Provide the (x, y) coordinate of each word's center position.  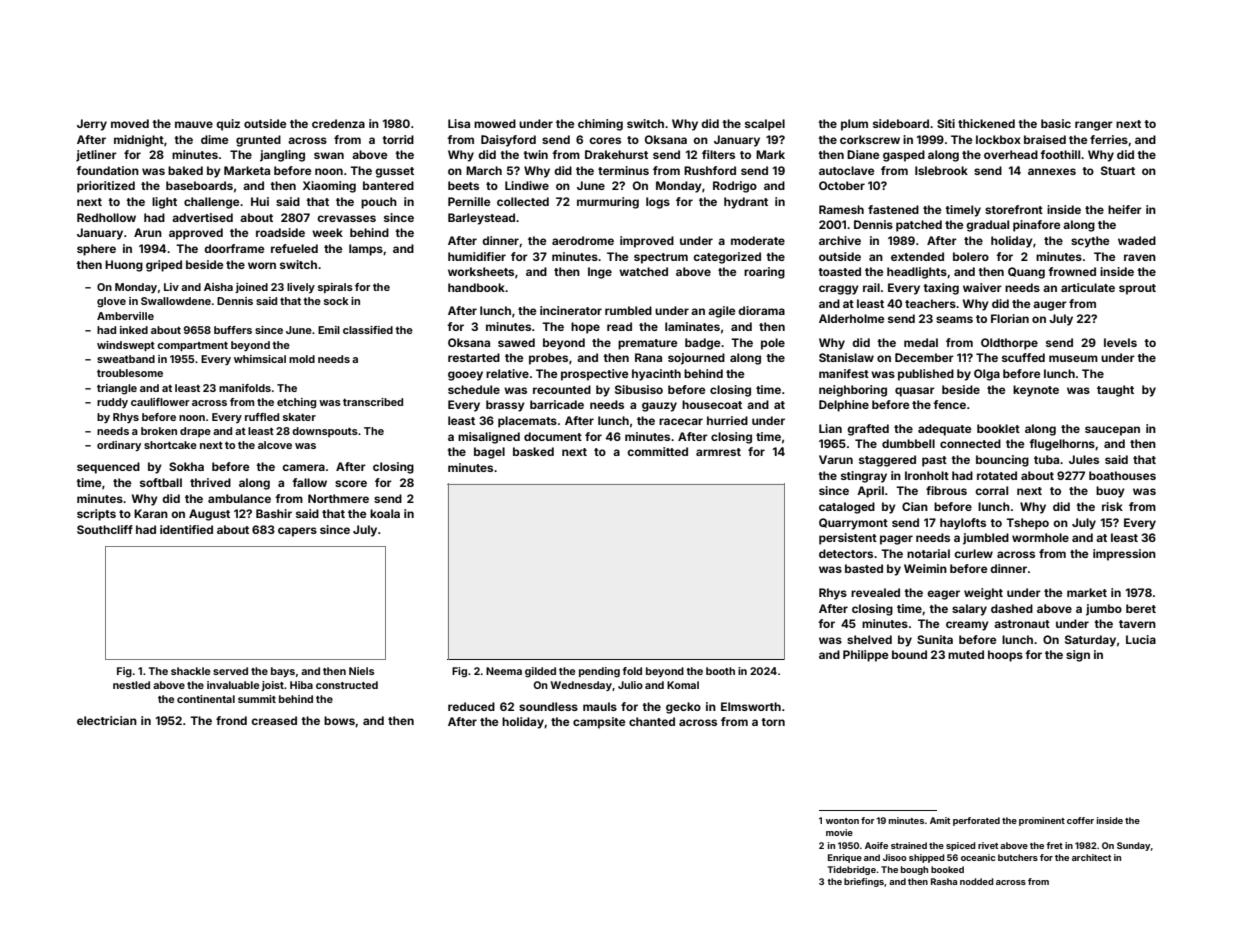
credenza (338, 123)
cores (605, 140)
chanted (652, 721)
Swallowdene (176, 301)
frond (231, 720)
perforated (976, 821)
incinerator (571, 310)
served (230, 671)
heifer (1125, 209)
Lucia (1141, 639)
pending (599, 672)
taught (1115, 391)
